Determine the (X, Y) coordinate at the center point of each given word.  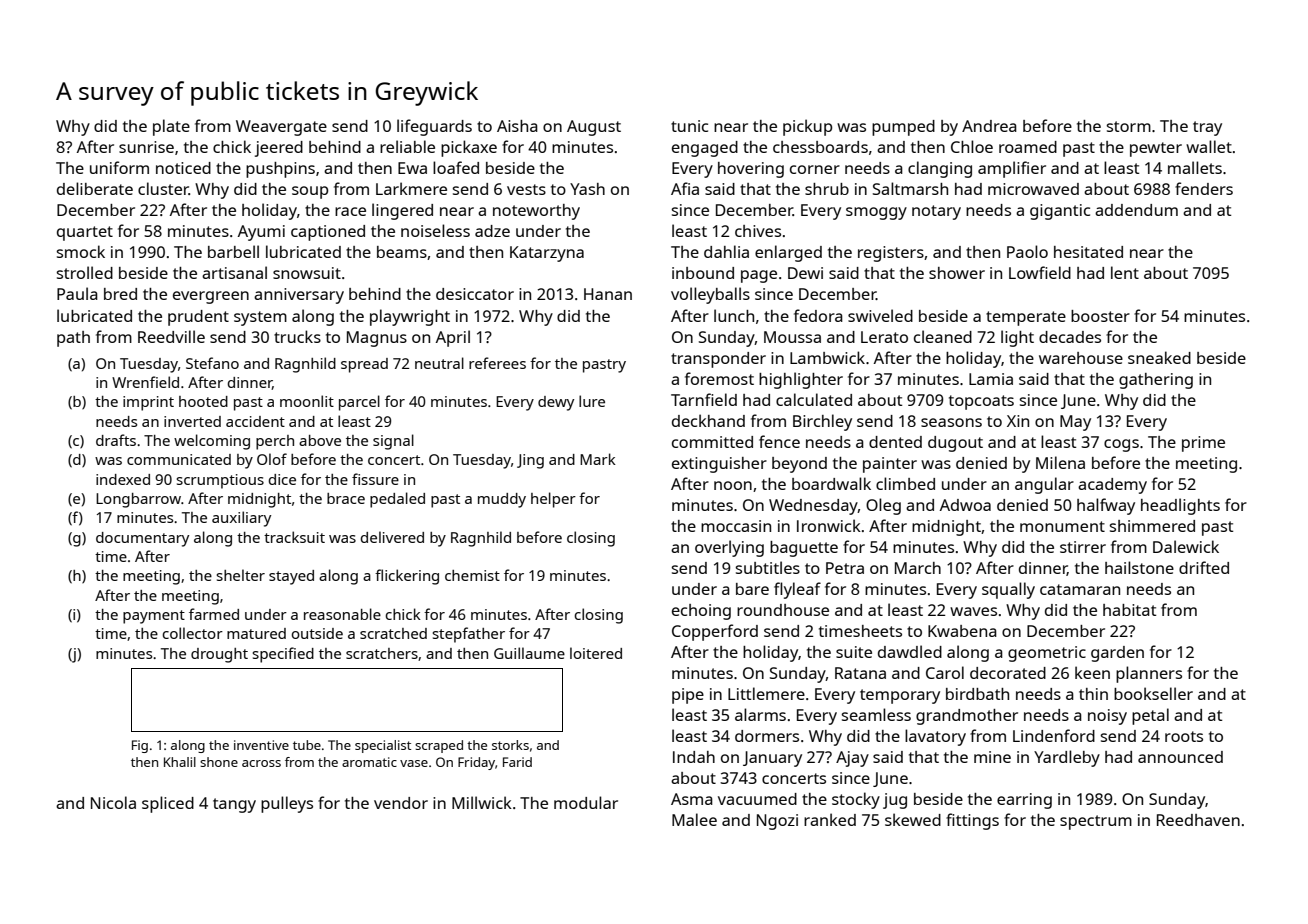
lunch (734, 315)
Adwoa (965, 505)
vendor (401, 803)
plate (171, 127)
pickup (807, 127)
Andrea (989, 126)
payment (154, 617)
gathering (1156, 381)
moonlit (307, 401)
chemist (472, 575)
